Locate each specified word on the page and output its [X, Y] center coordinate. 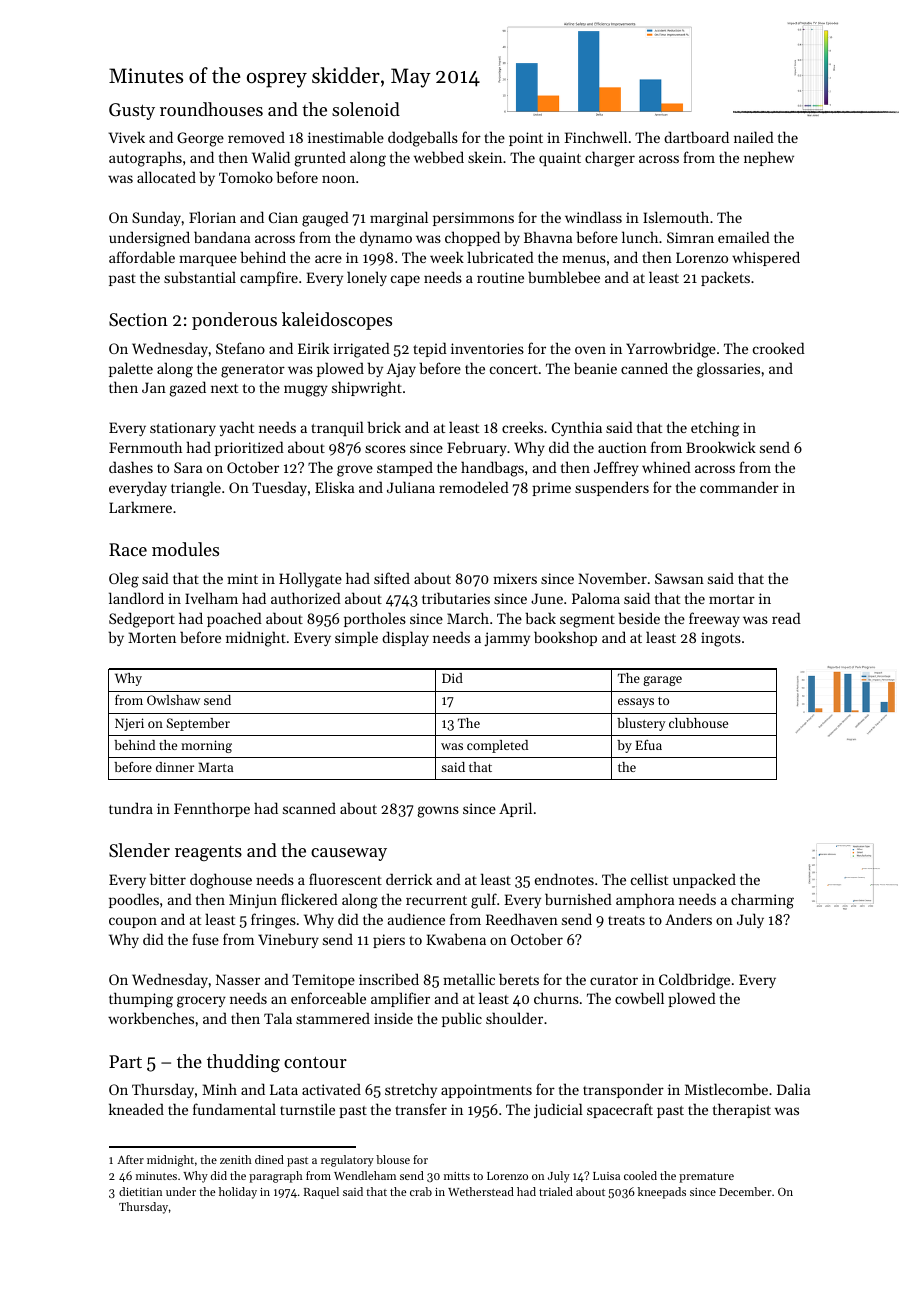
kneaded [136, 1109]
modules [185, 549]
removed [256, 137]
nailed [754, 137]
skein [485, 157]
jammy [507, 639]
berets [519, 979]
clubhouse [698, 723]
